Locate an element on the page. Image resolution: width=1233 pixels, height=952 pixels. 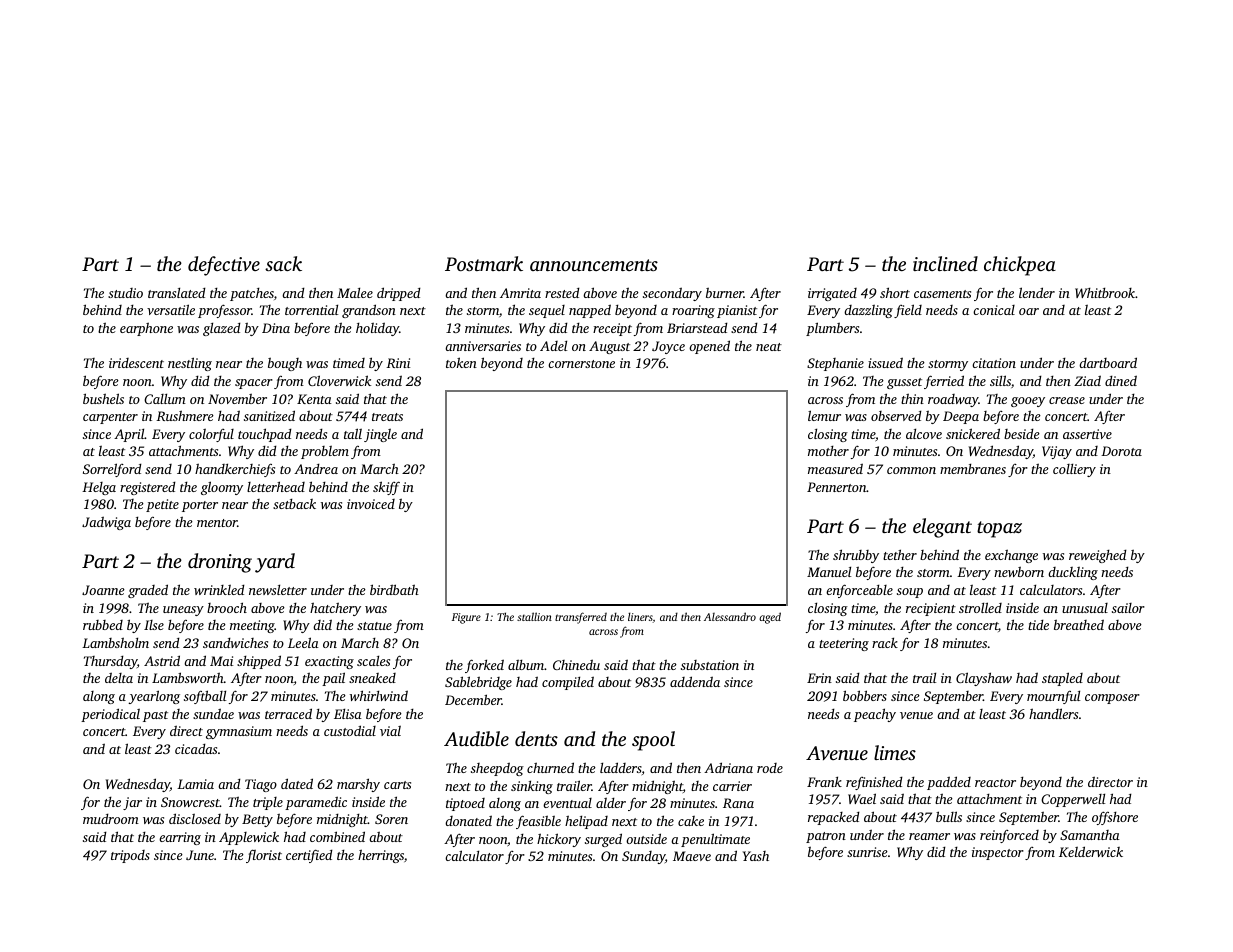
handlers is located at coordinates (1053, 713).
